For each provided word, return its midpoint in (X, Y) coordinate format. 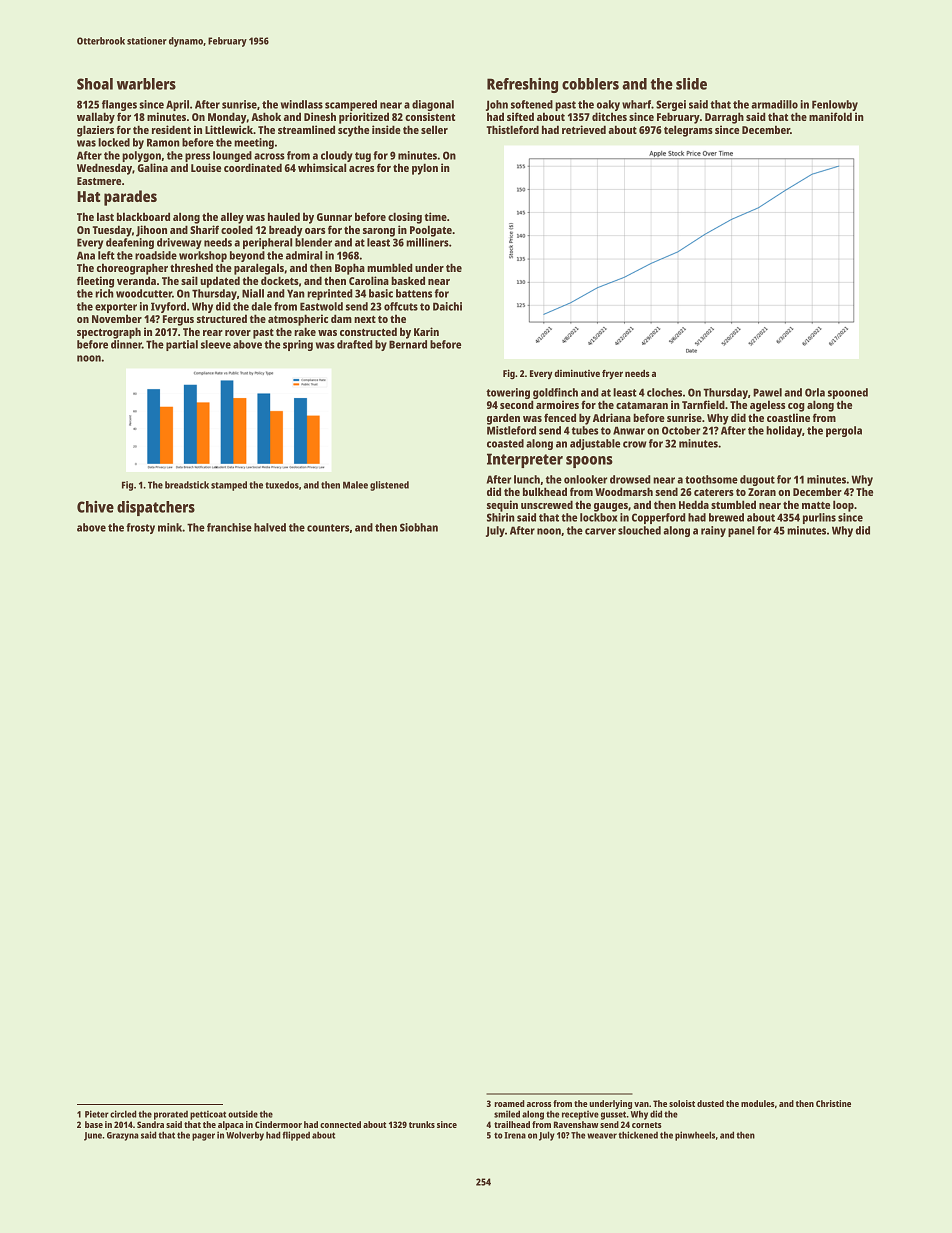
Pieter (97, 1114)
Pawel (767, 392)
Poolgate (431, 231)
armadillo (774, 104)
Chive (95, 507)
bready (286, 231)
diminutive (577, 373)
